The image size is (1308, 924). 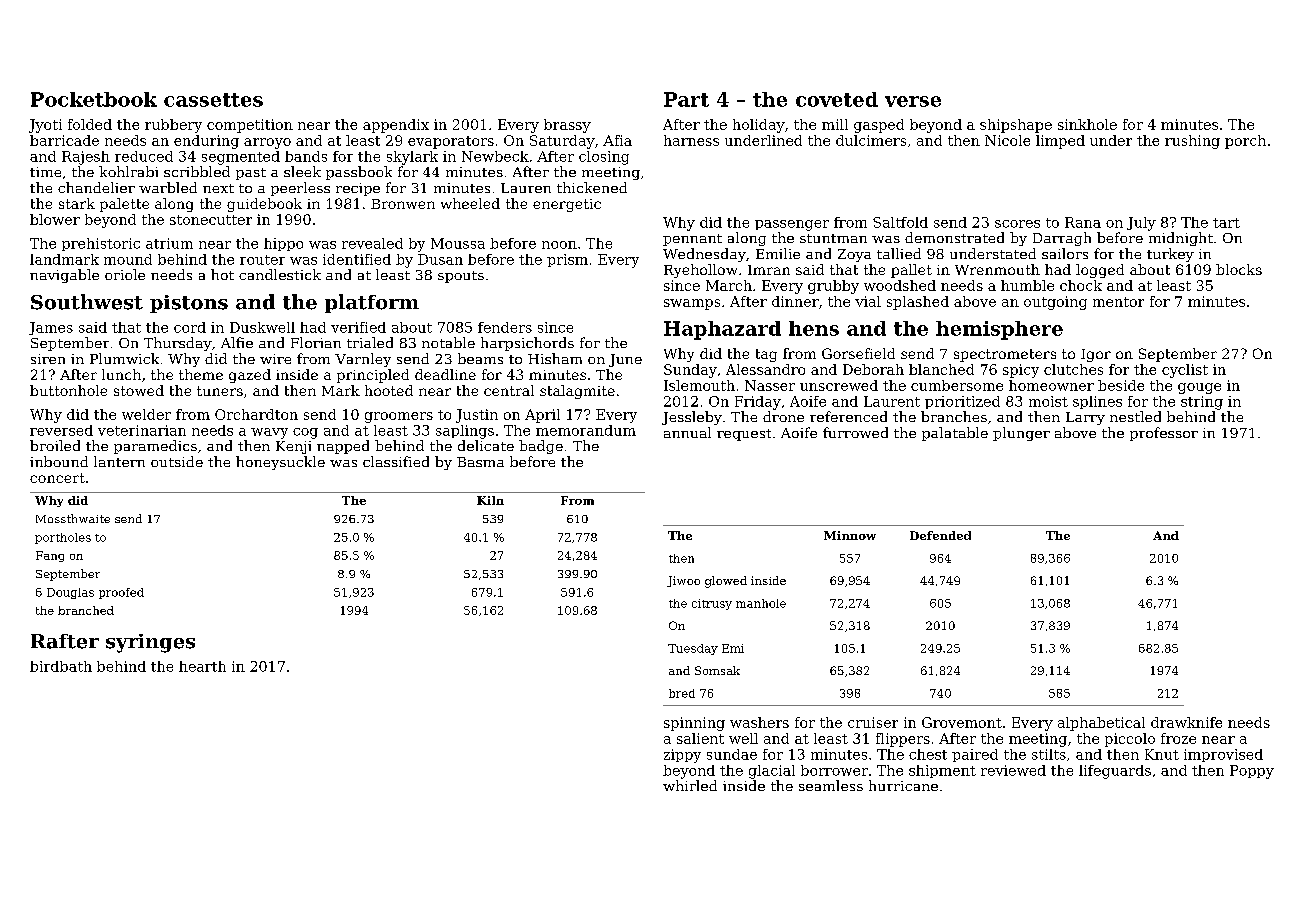 I want to click on appendix, so click(x=396, y=126).
